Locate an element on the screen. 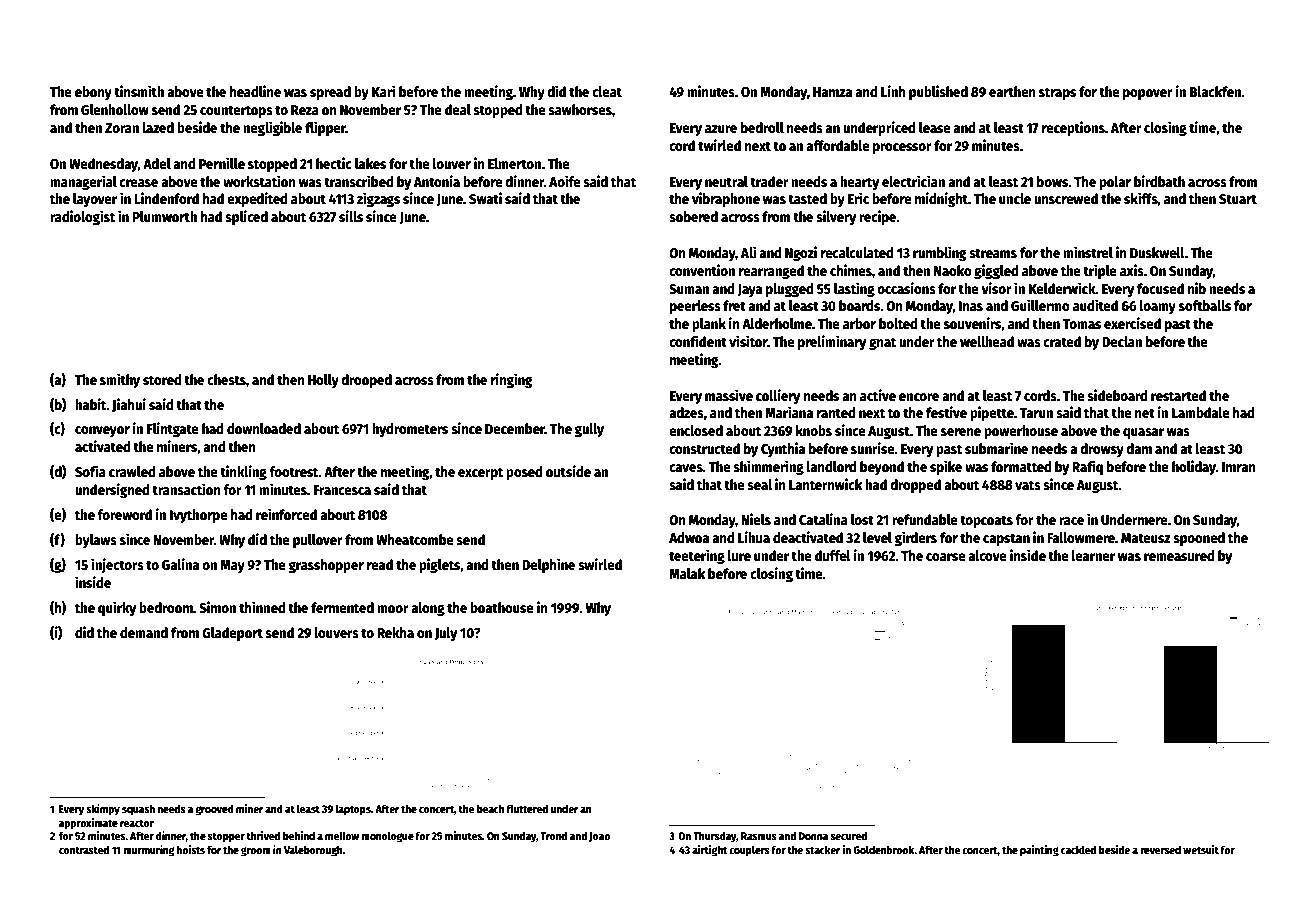  ebony is located at coordinates (93, 93).
